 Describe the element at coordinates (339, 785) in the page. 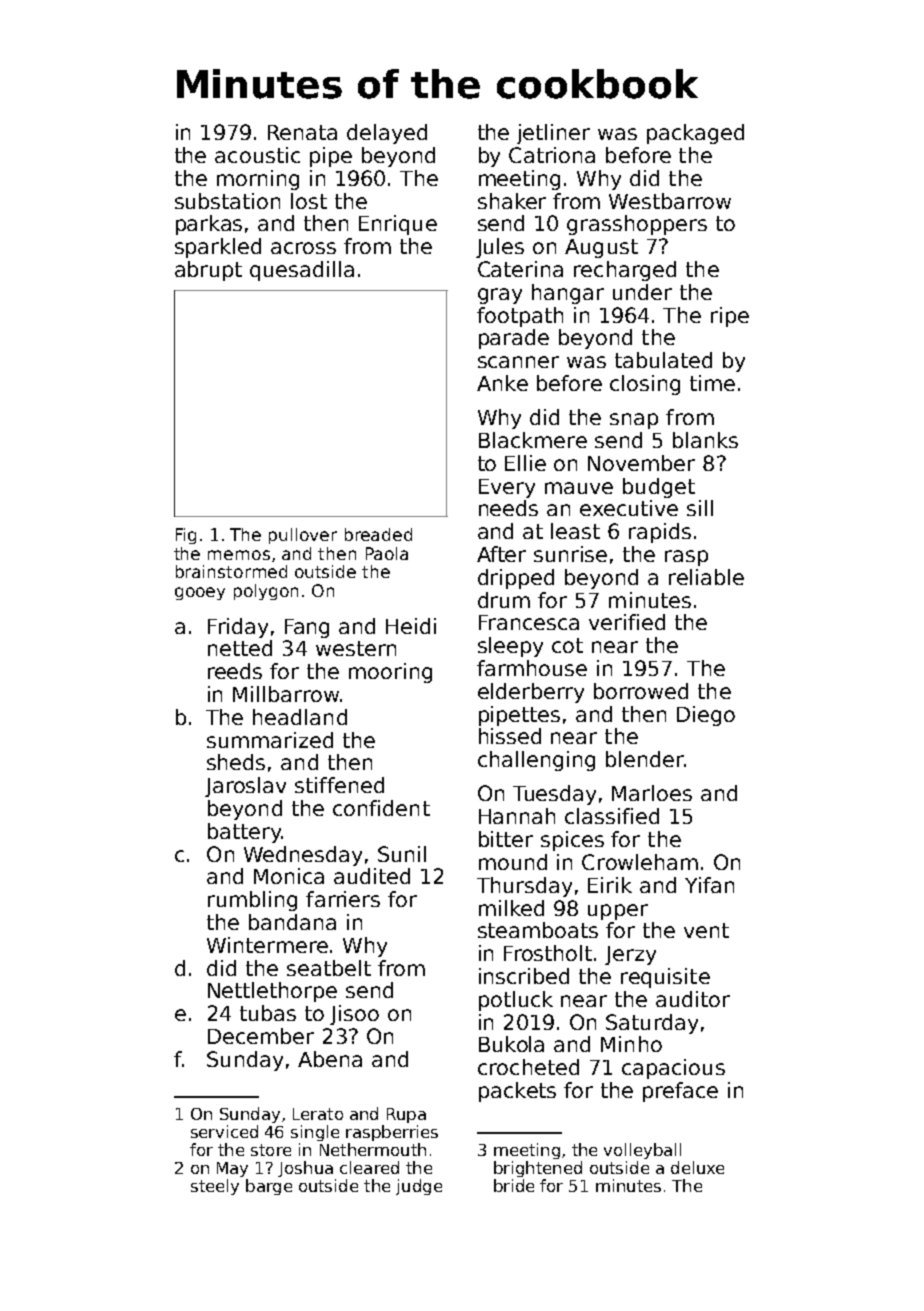

I see `stiffened` at that location.
